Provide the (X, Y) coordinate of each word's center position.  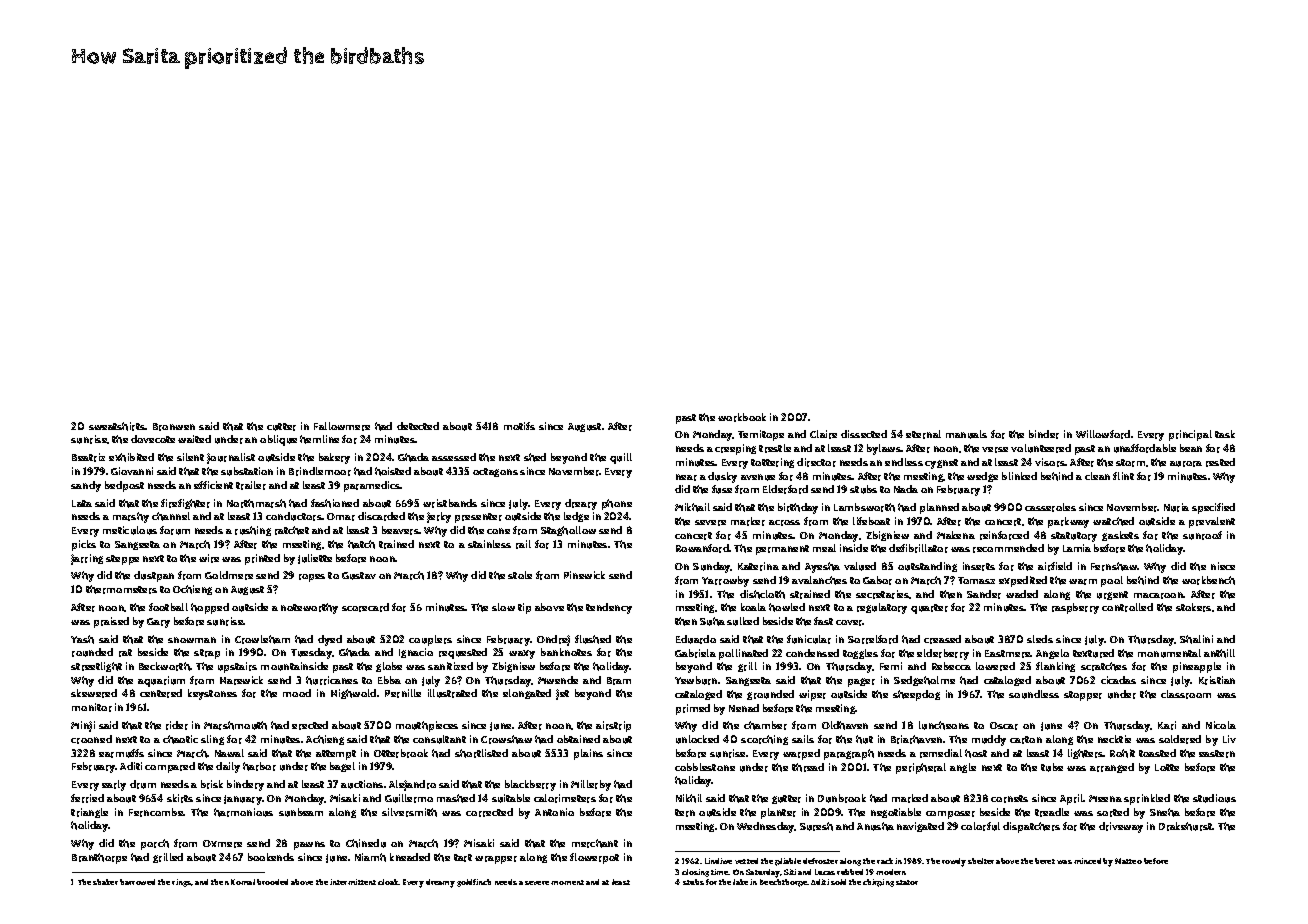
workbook (742, 417)
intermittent (353, 882)
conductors (294, 516)
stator (907, 882)
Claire (823, 434)
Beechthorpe (784, 883)
